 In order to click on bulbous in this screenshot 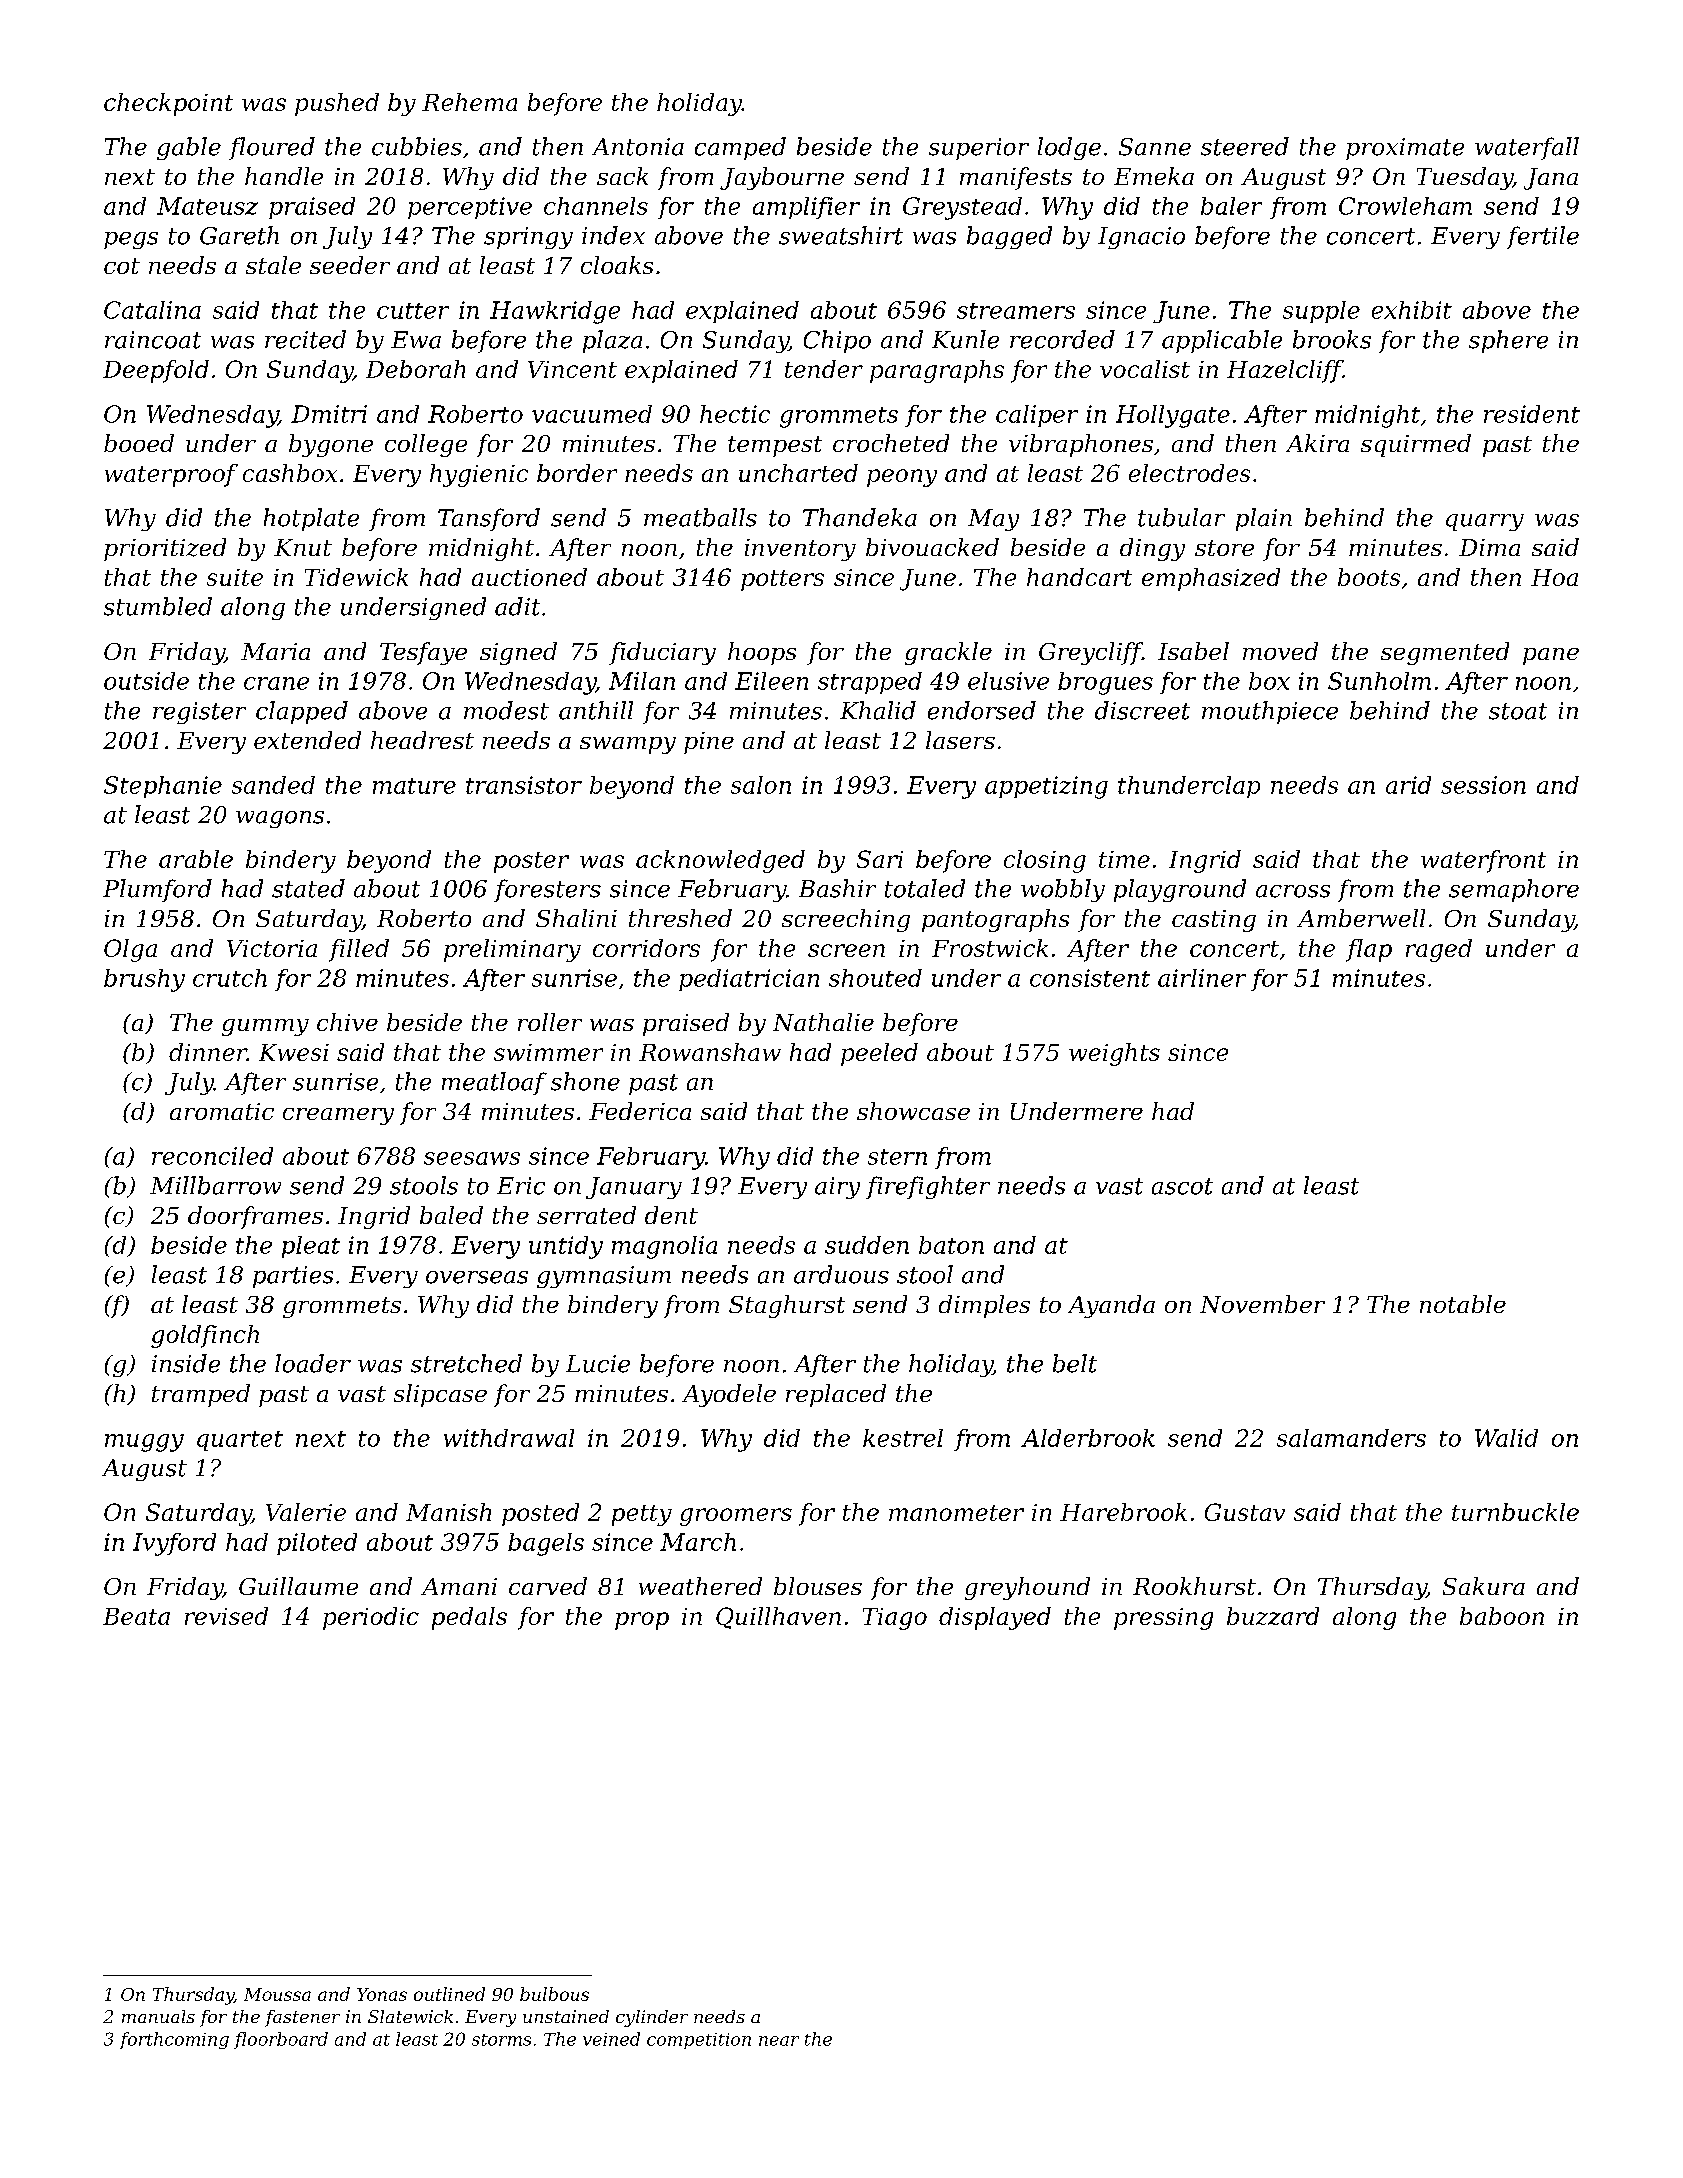, I will do `click(554, 1994)`.
